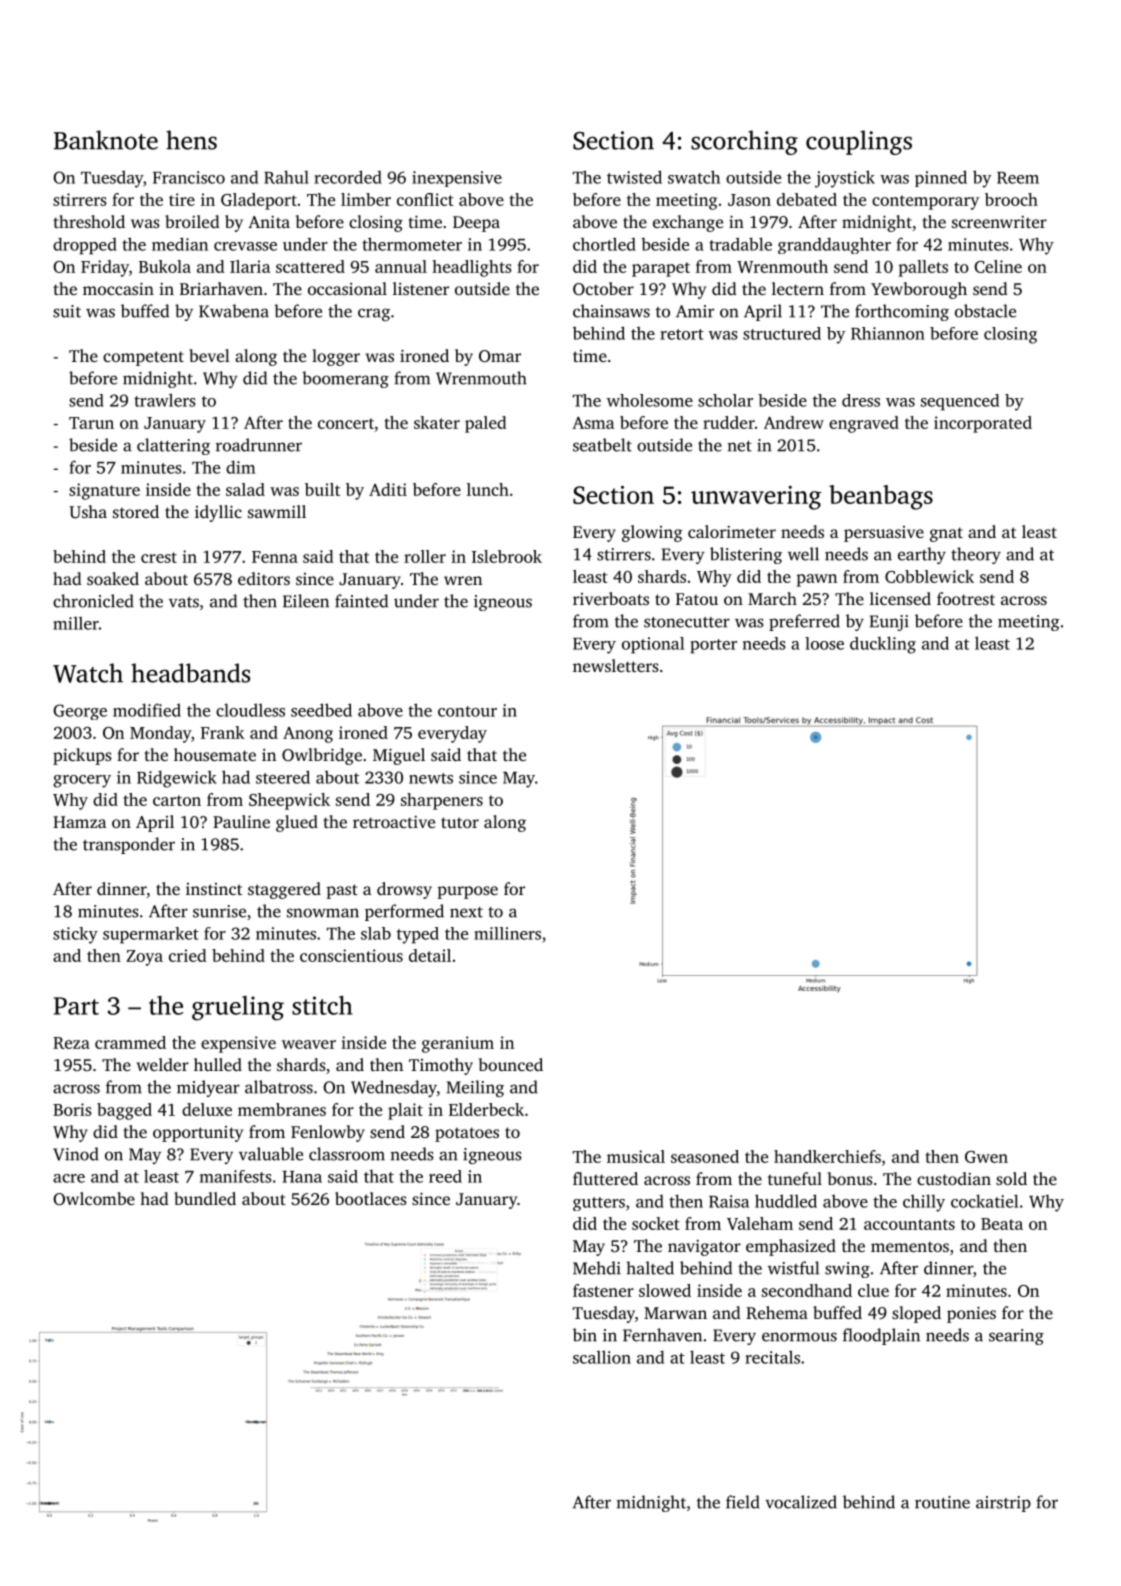  I want to click on stitch, so click(322, 1005).
